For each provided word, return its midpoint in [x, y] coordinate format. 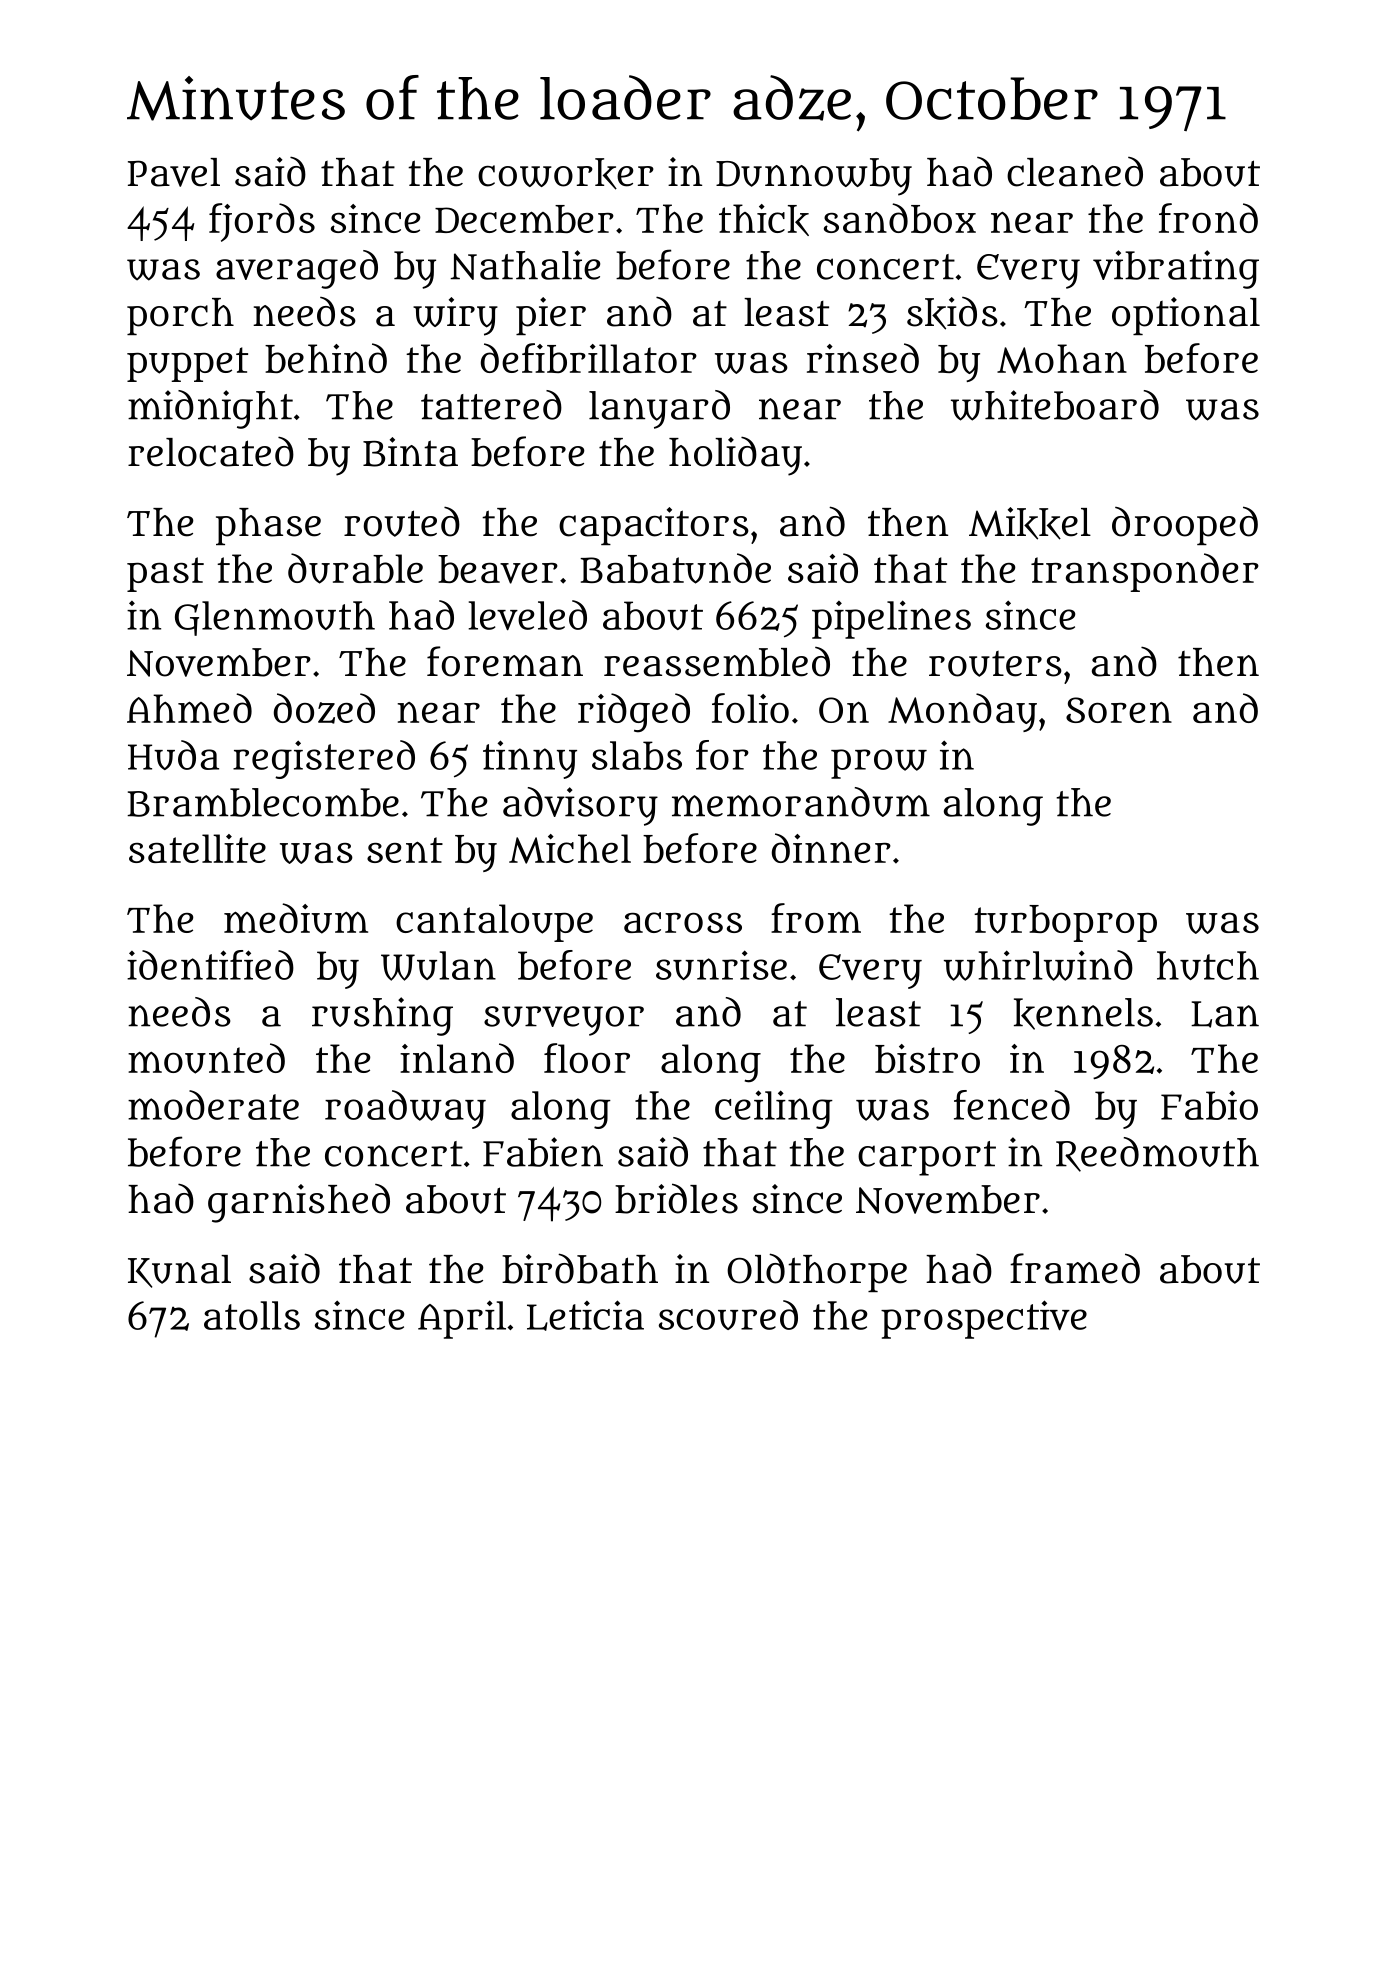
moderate [213, 1105]
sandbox [900, 218]
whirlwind [1038, 965]
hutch [1208, 965]
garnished [299, 1203]
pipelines [891, 619]
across [683, 922]
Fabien [543, 1152]
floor [587, 1058]
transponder [1145, 572]
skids [952, 313]
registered [324, 759]
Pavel [174, 172]
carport [927, 1158]
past [165, 574]
